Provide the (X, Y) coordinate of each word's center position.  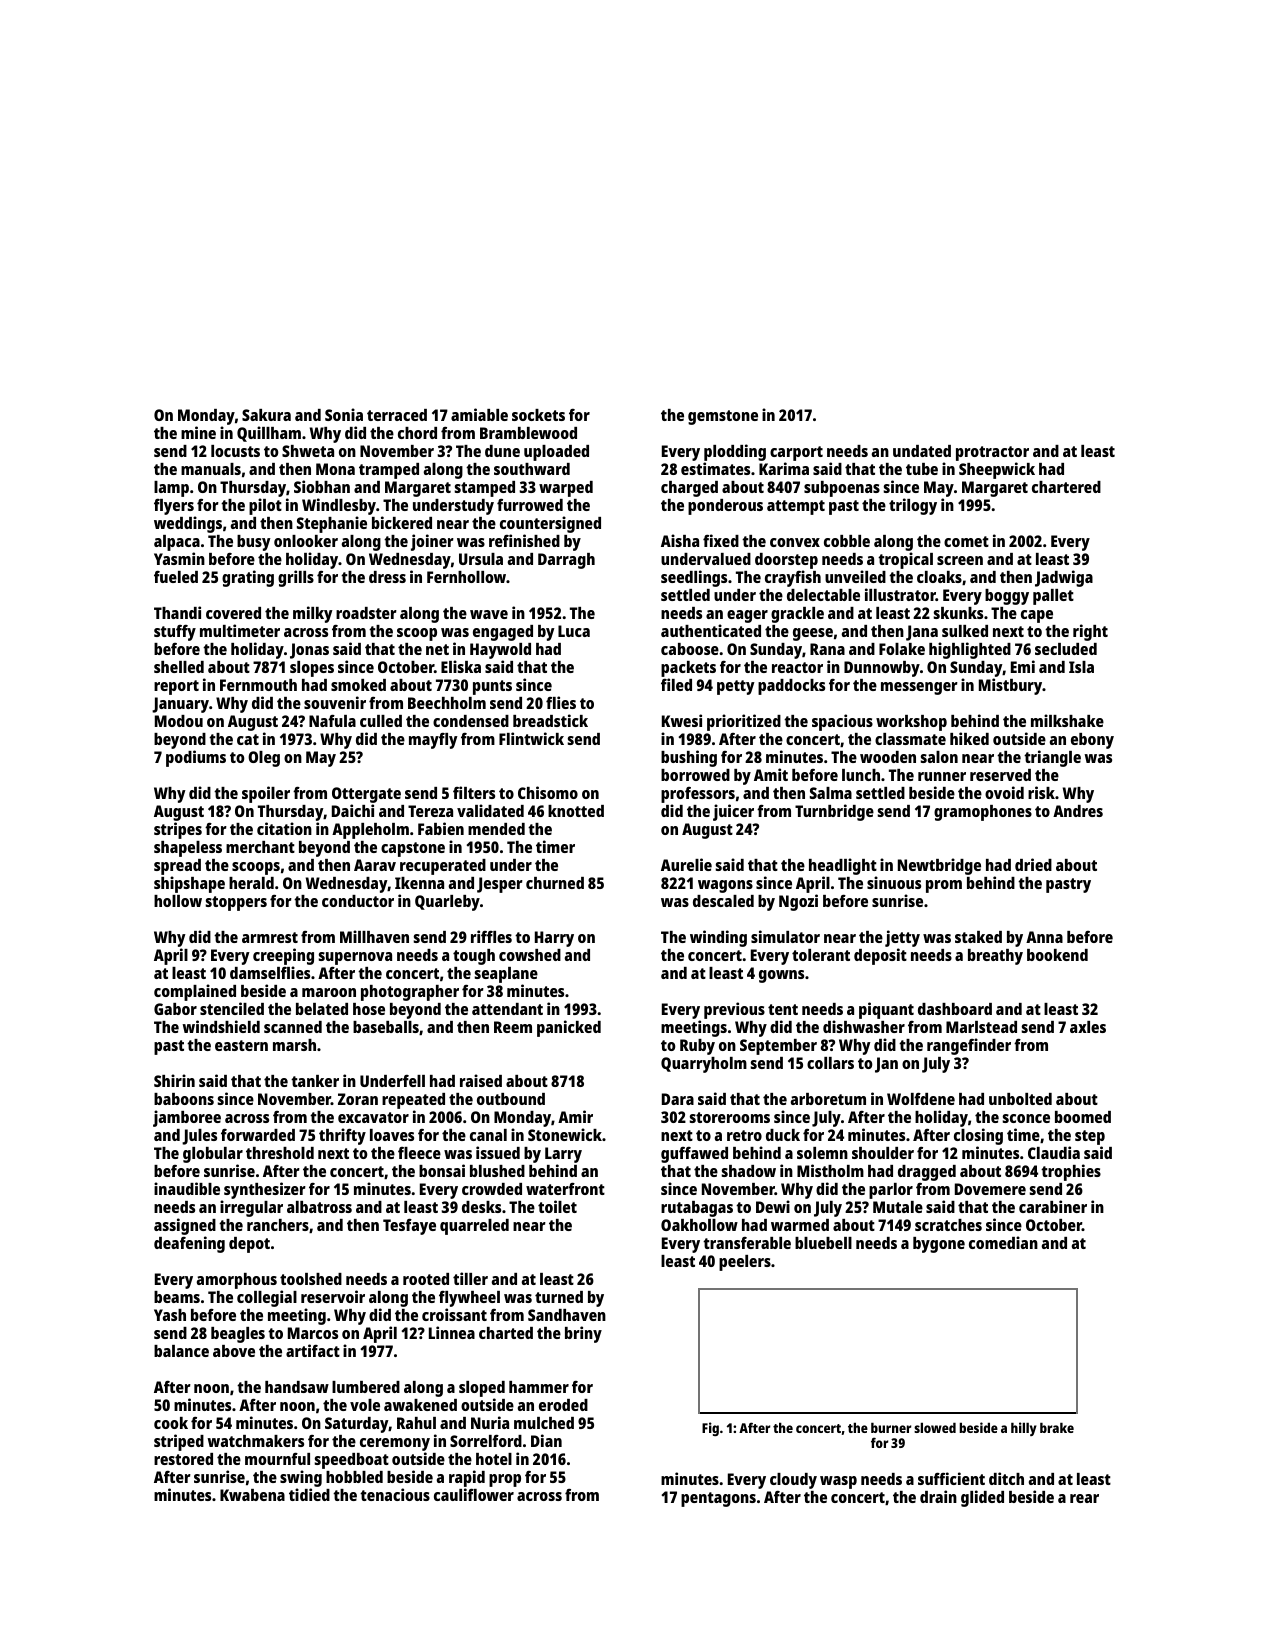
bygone (939, 1245)
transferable (747, 1243)
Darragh (566, 561)
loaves (392, 1135)
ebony (1092, 741)
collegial (267, 1298)
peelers (745, 1263)
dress (387, 577)
